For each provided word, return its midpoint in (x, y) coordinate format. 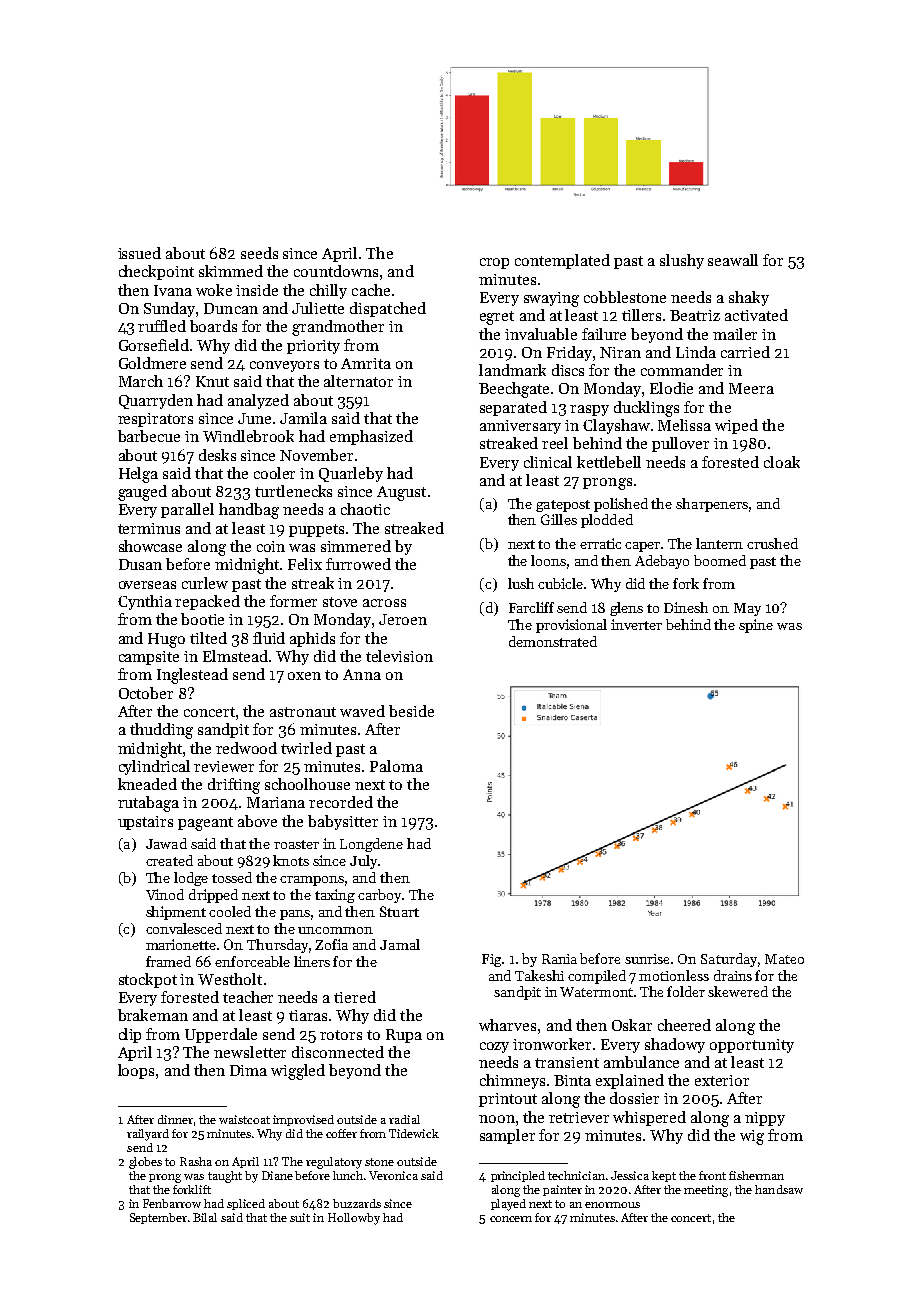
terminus (149, 528)
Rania (559, 959)
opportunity (752, 1046)
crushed (772, 543)
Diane (277, 1175)
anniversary (520, 427)
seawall (733, 260)
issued (139, 253)
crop (494, 263)
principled (518, 1176)
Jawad (166, 843)
